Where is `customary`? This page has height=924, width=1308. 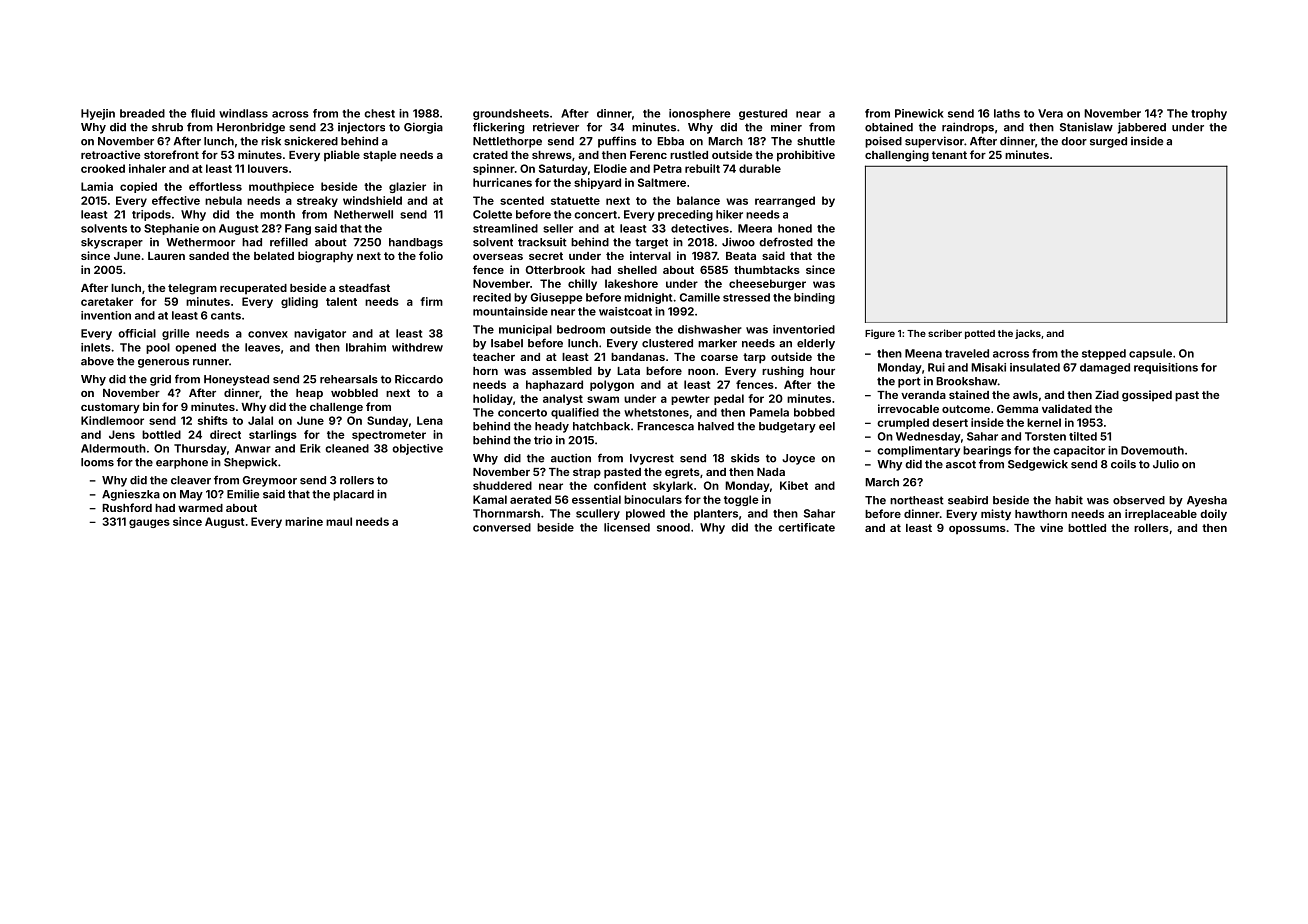 customary is located at coordinates (110, 408).
